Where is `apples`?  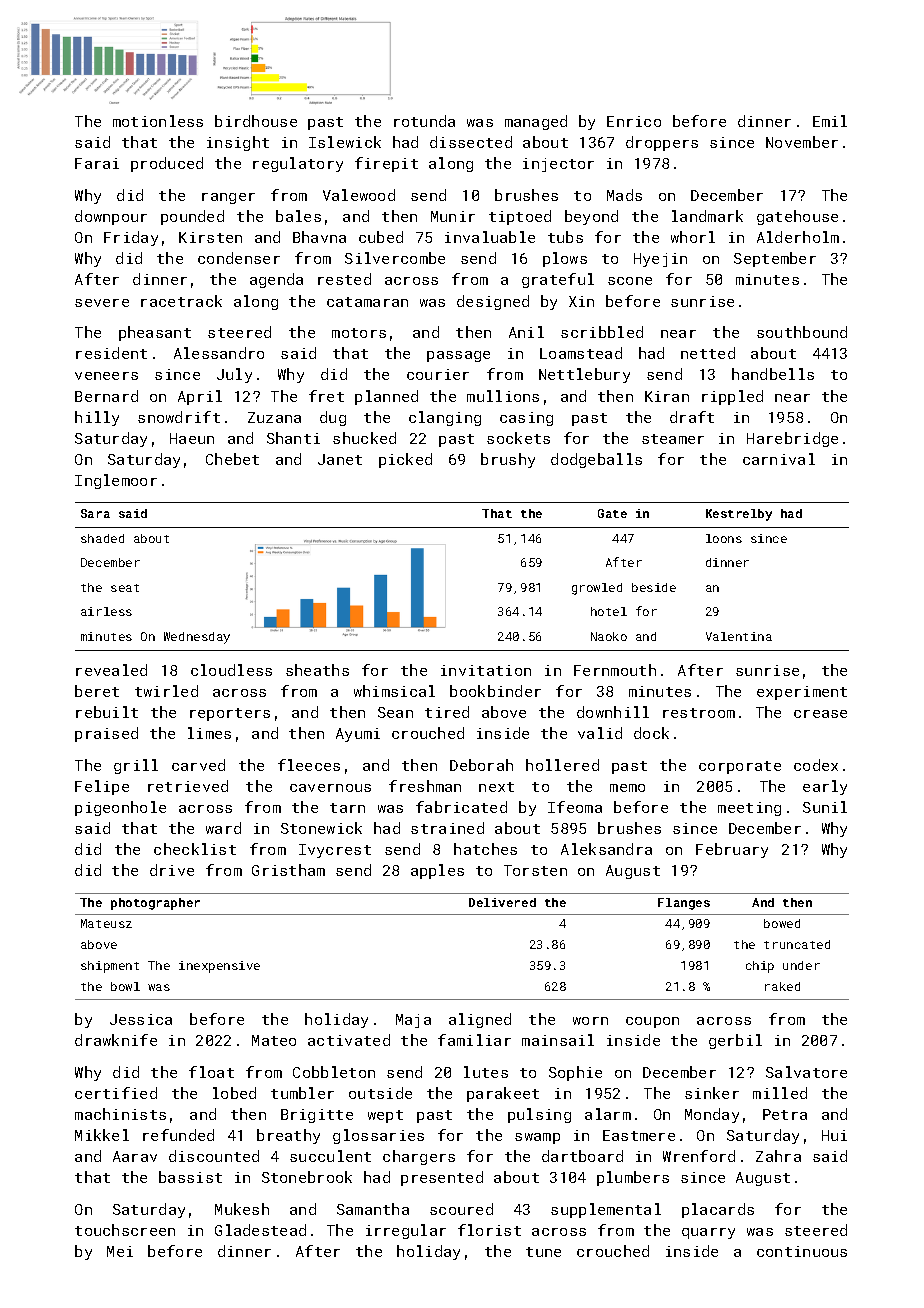 apples is located at coordinates (437, 871).
